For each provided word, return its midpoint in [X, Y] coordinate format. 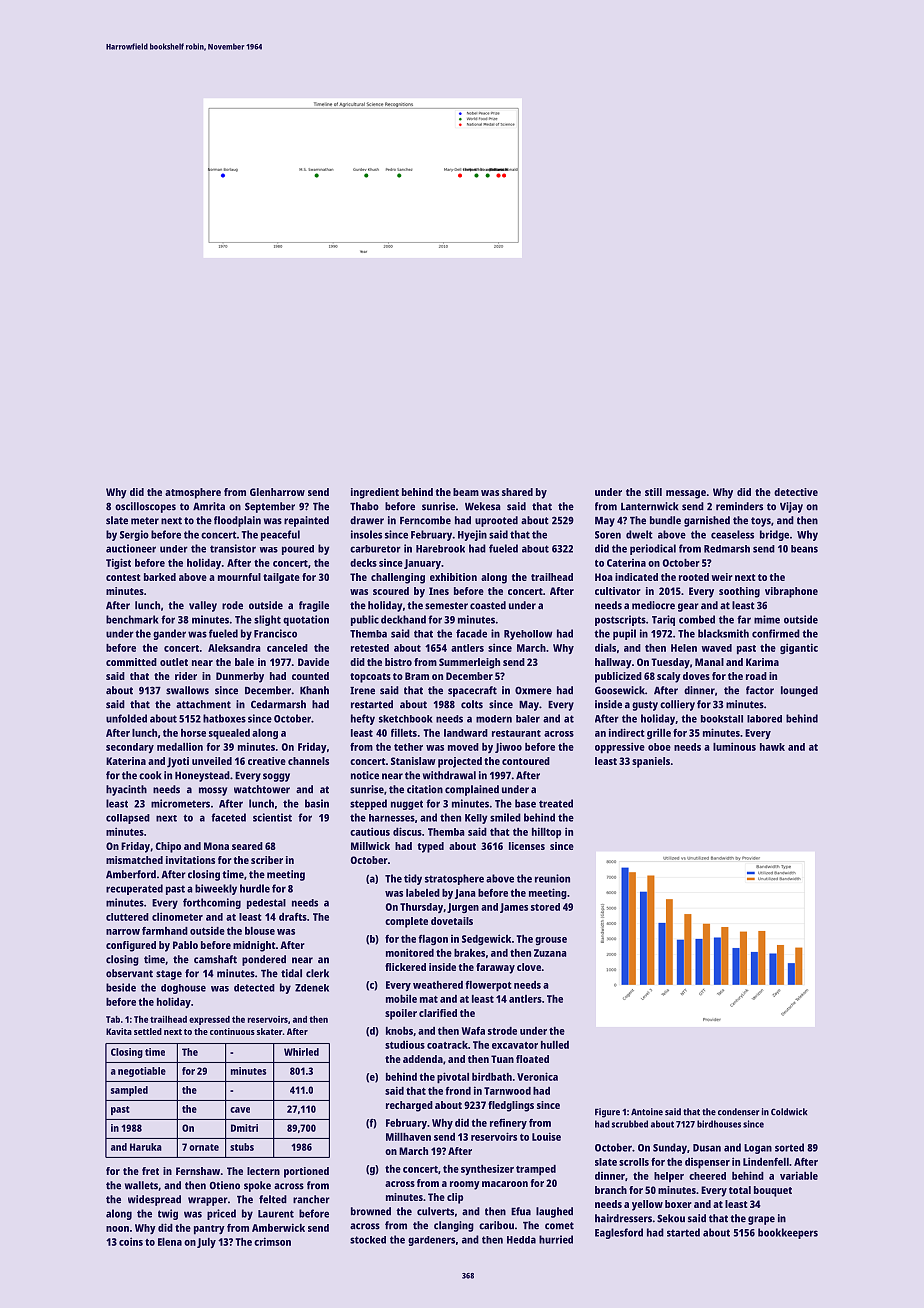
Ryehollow [528, 635]
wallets [141, 1185]
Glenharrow [277, 492]
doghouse [183, 989]
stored [545, 907]
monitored [410, 952]
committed [131, 662]
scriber [267, 860]
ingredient [375, 493]
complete [406, 922]
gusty [645, 706]
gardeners [431, 1241]
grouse [551, 941]
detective [796, 492]
